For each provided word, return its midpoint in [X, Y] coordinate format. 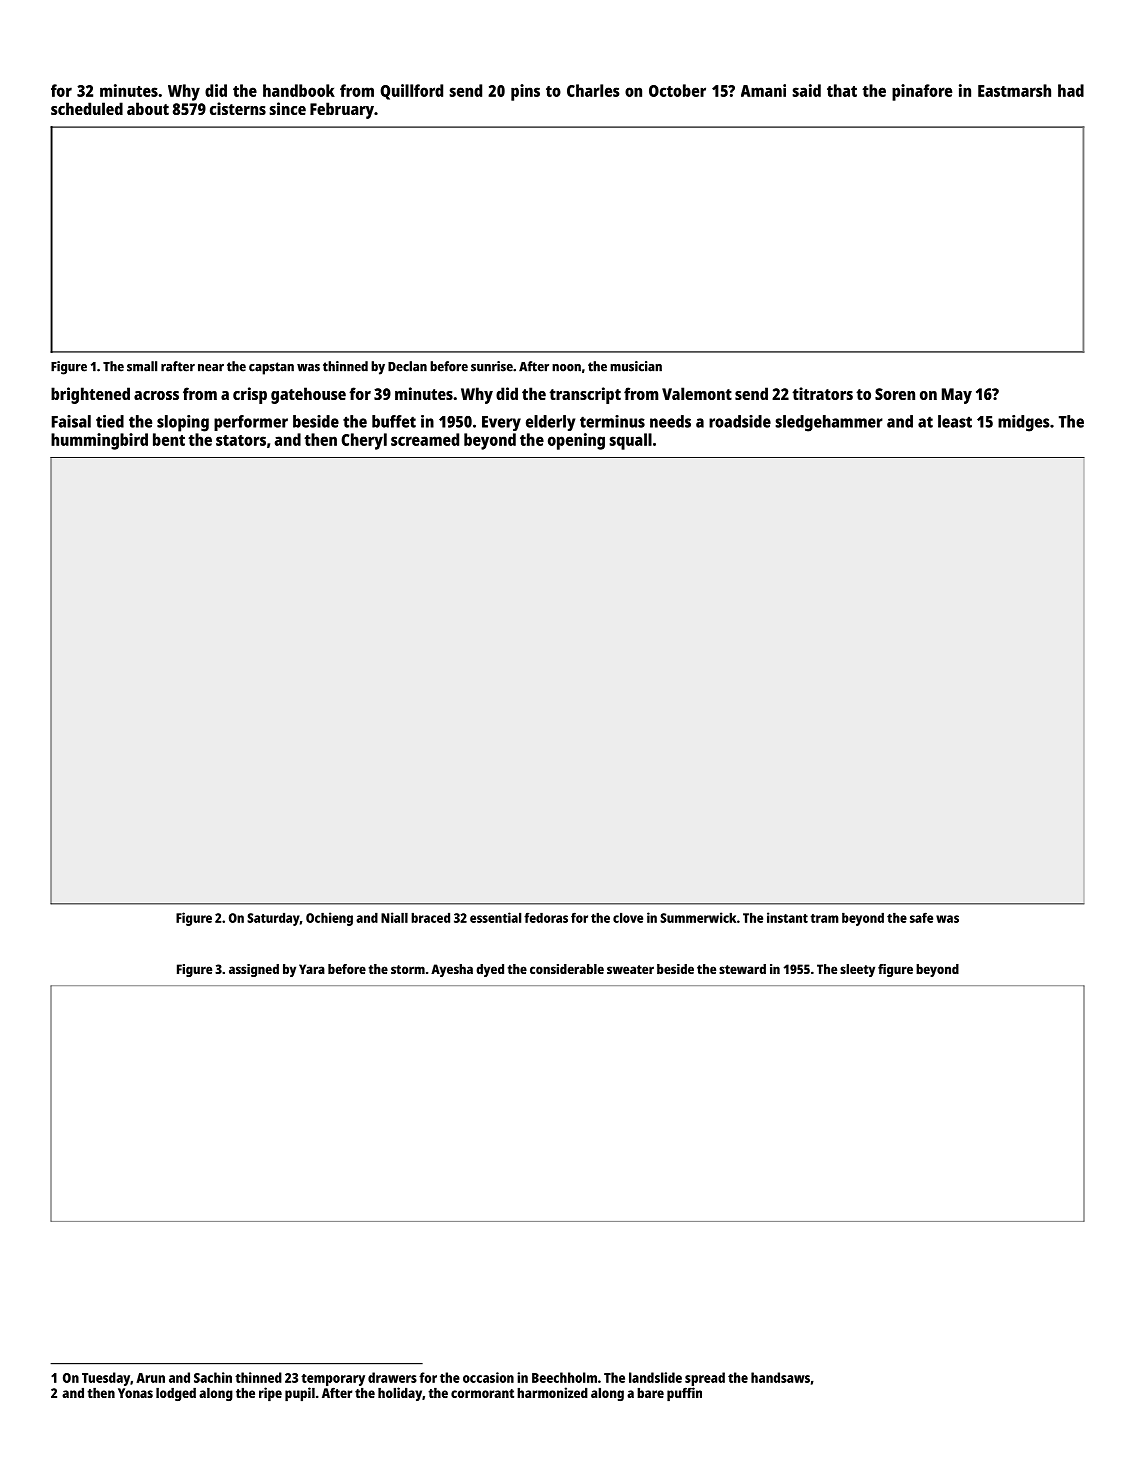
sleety [857, 970]
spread [705, 1379]
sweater [630, 969]
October [677, 90]
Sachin [213, 1377]
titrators [822, 393]
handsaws [780, 1377]
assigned [254, 970]
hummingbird [99, 441]
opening [576, 441]
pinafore [922, 92]
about [148, 108]
